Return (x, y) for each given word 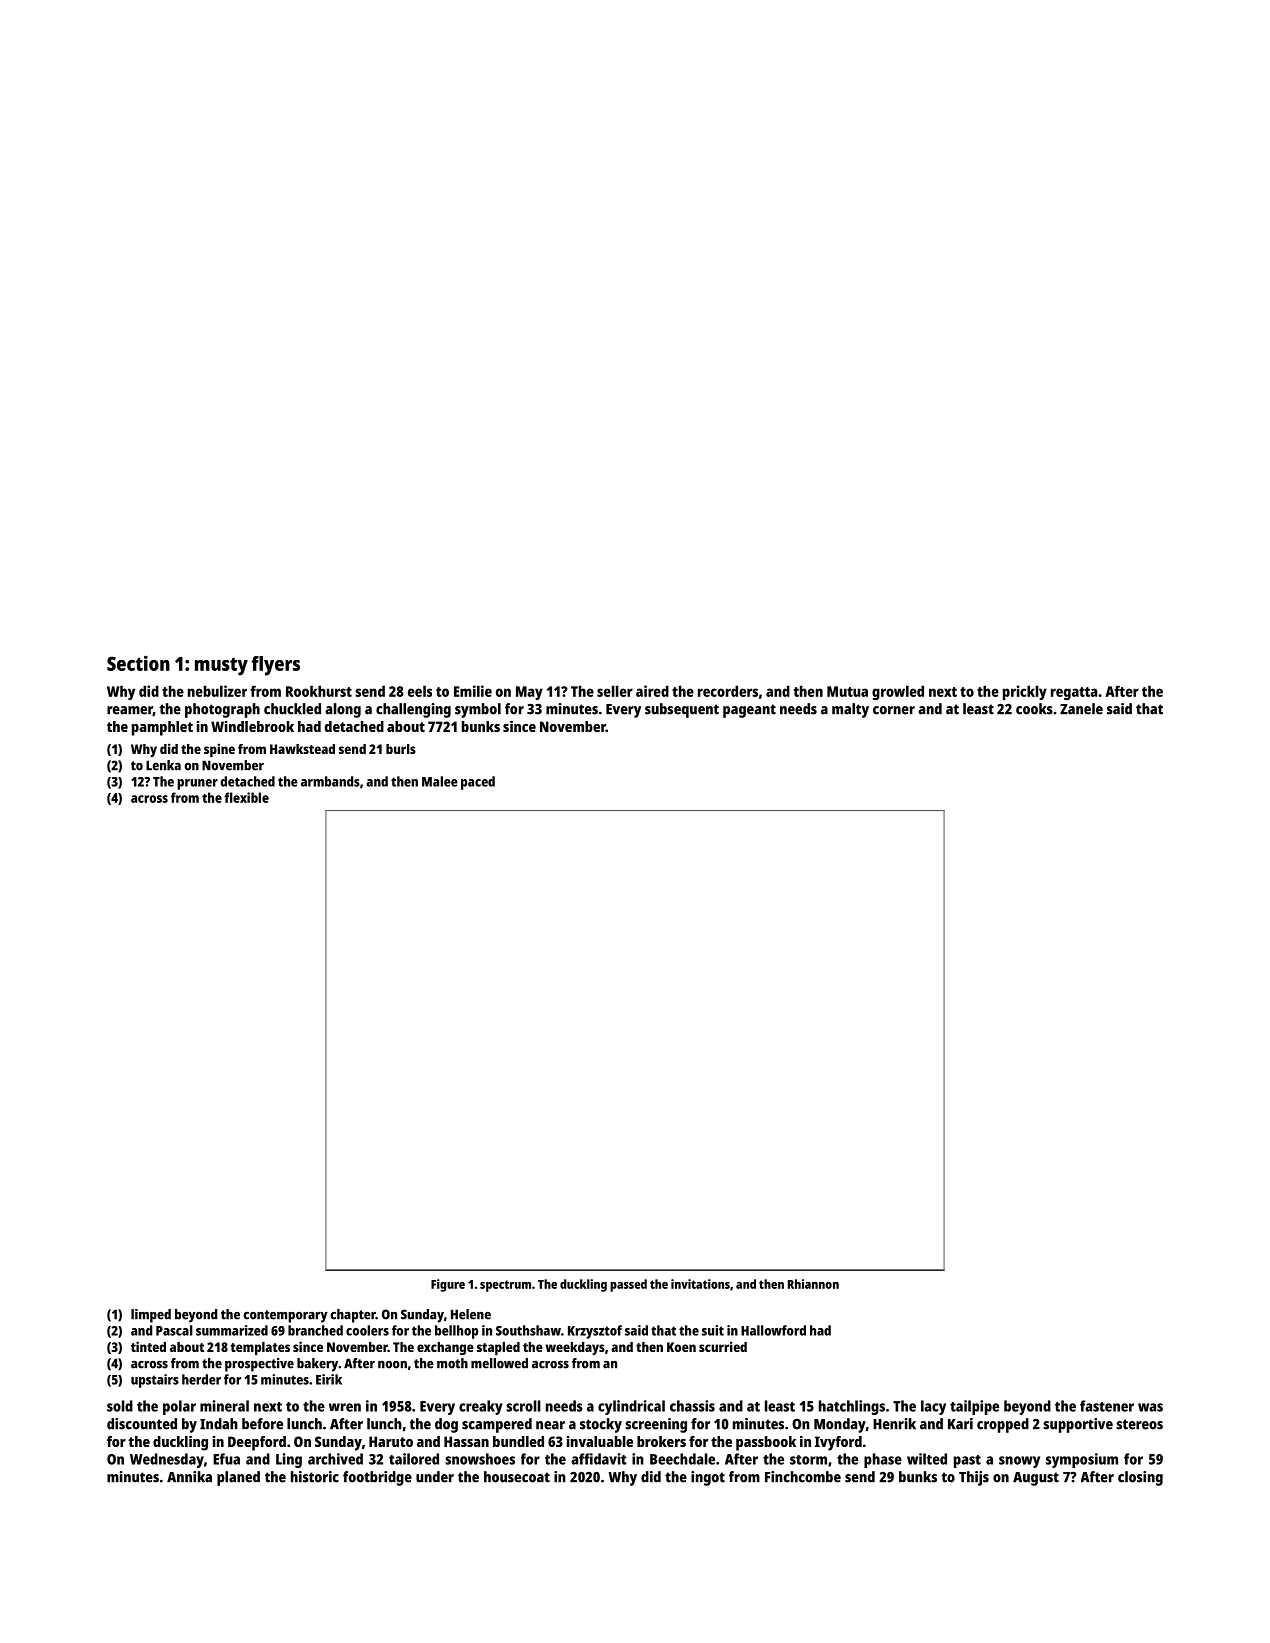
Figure (448, 1285)
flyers (275, 666)
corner (894, 710)
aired (652, 691)
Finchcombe (803, 1477)
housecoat (517, 1477)
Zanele (1081, 709)
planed (238, 1478)
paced (478, 783)
